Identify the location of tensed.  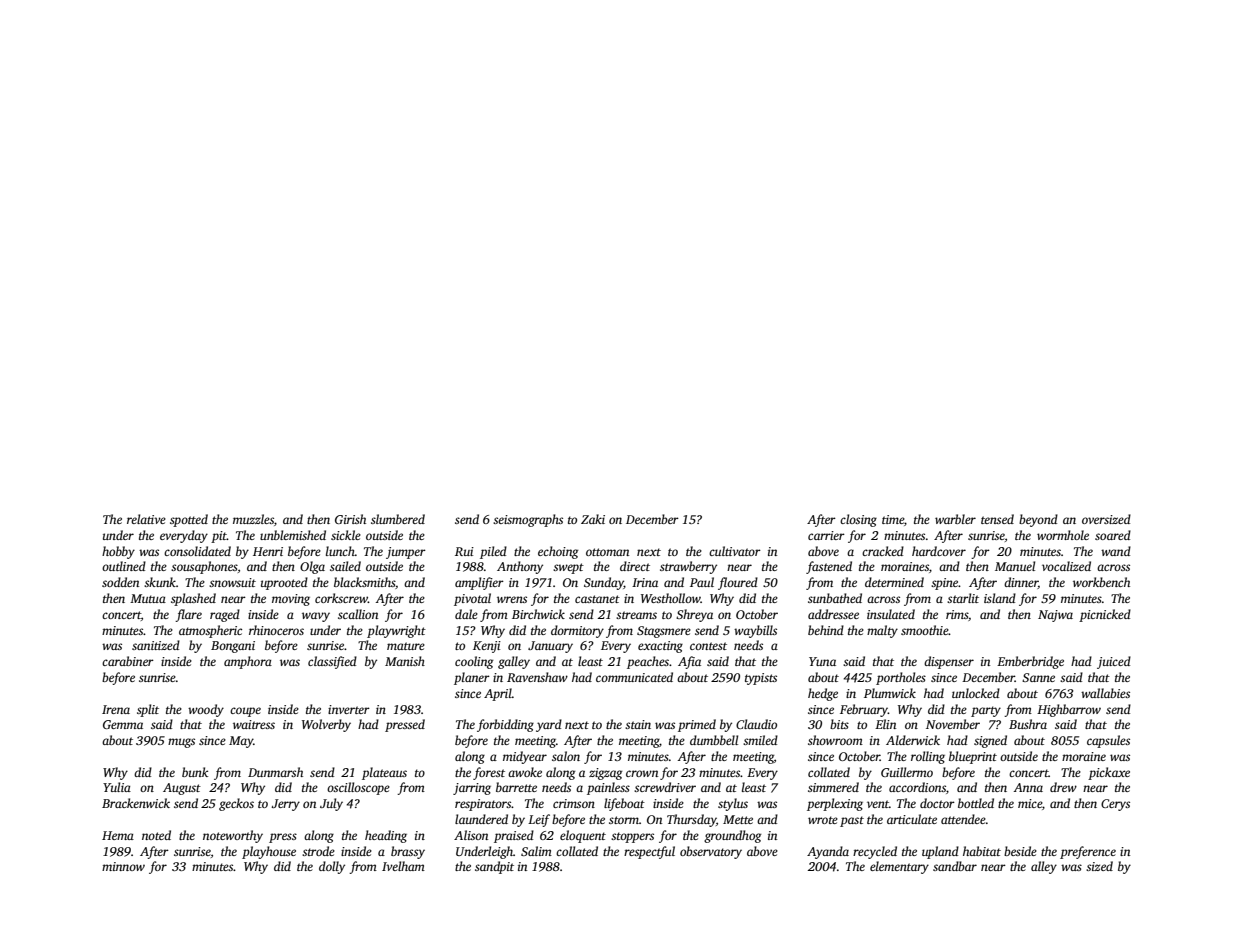
(997, 519).
